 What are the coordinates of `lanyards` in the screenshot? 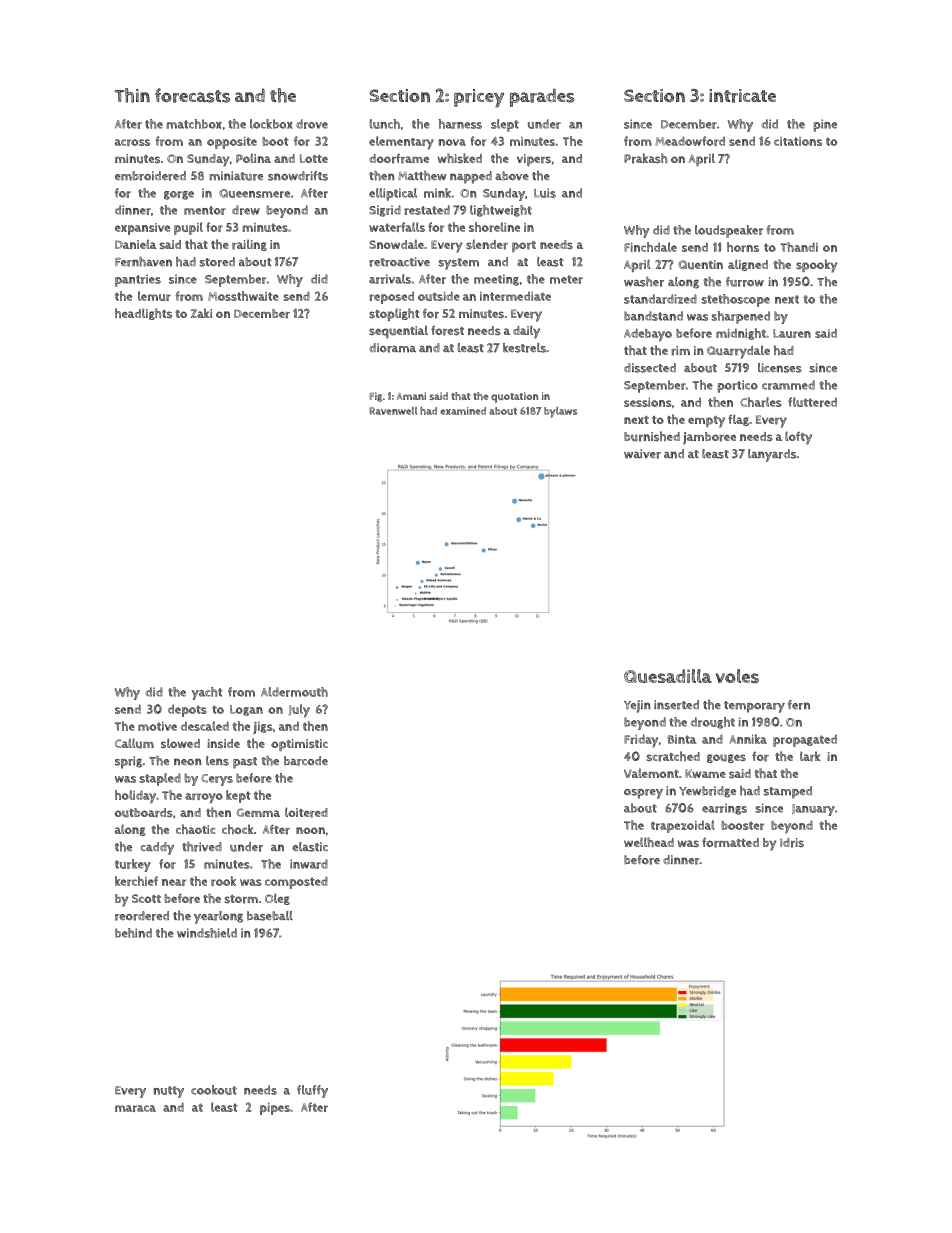 It's located at (772, 455).
